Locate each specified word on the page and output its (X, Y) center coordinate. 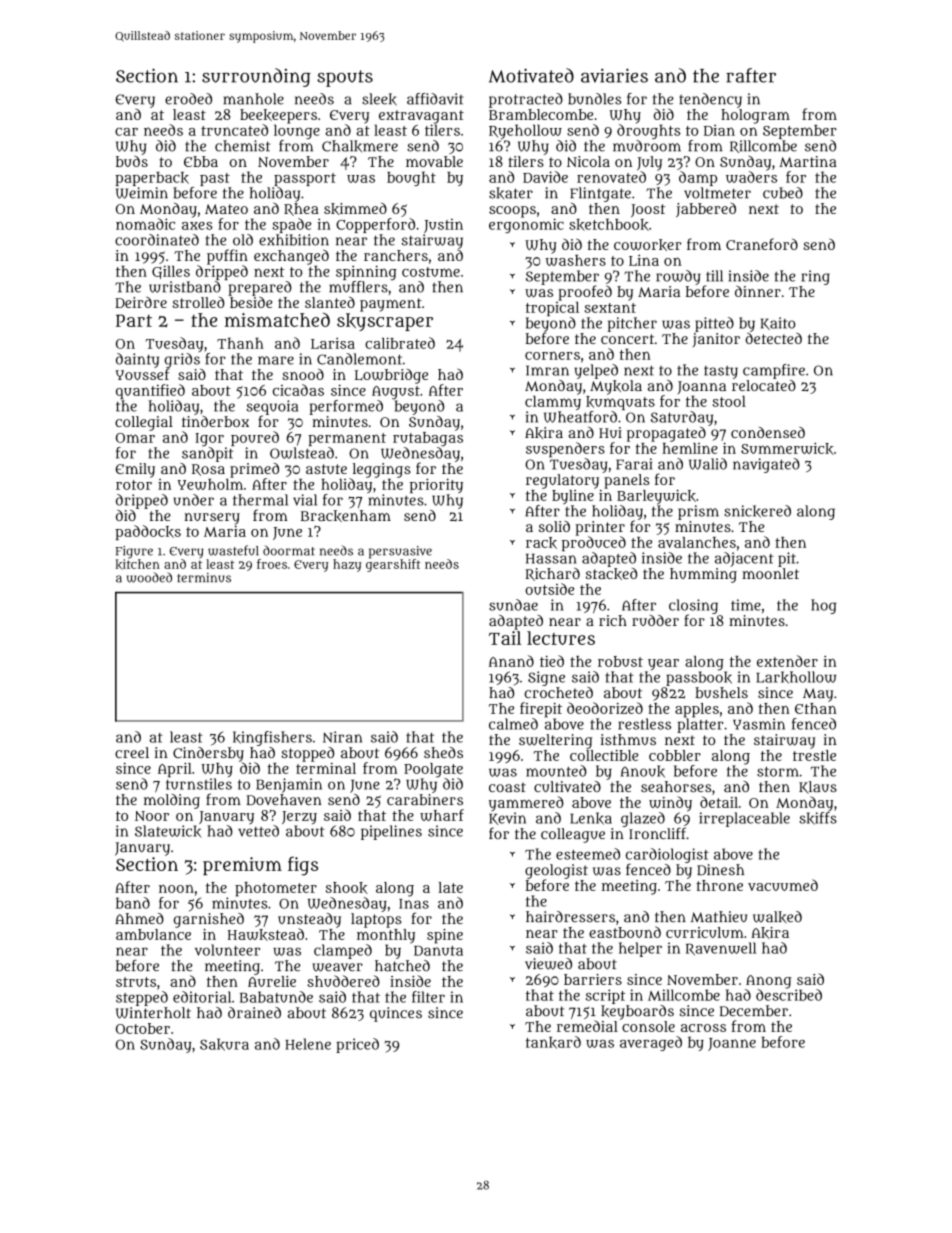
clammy (553, 403)
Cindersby (208, 754)
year (663, 664)
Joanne (732, 1044)
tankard (553, 1042)
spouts (345, 78)
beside (251, 302)
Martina (808, 161)
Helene (308, 1044)
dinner (758, 291)
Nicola (588, 161)
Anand (511, 661)
